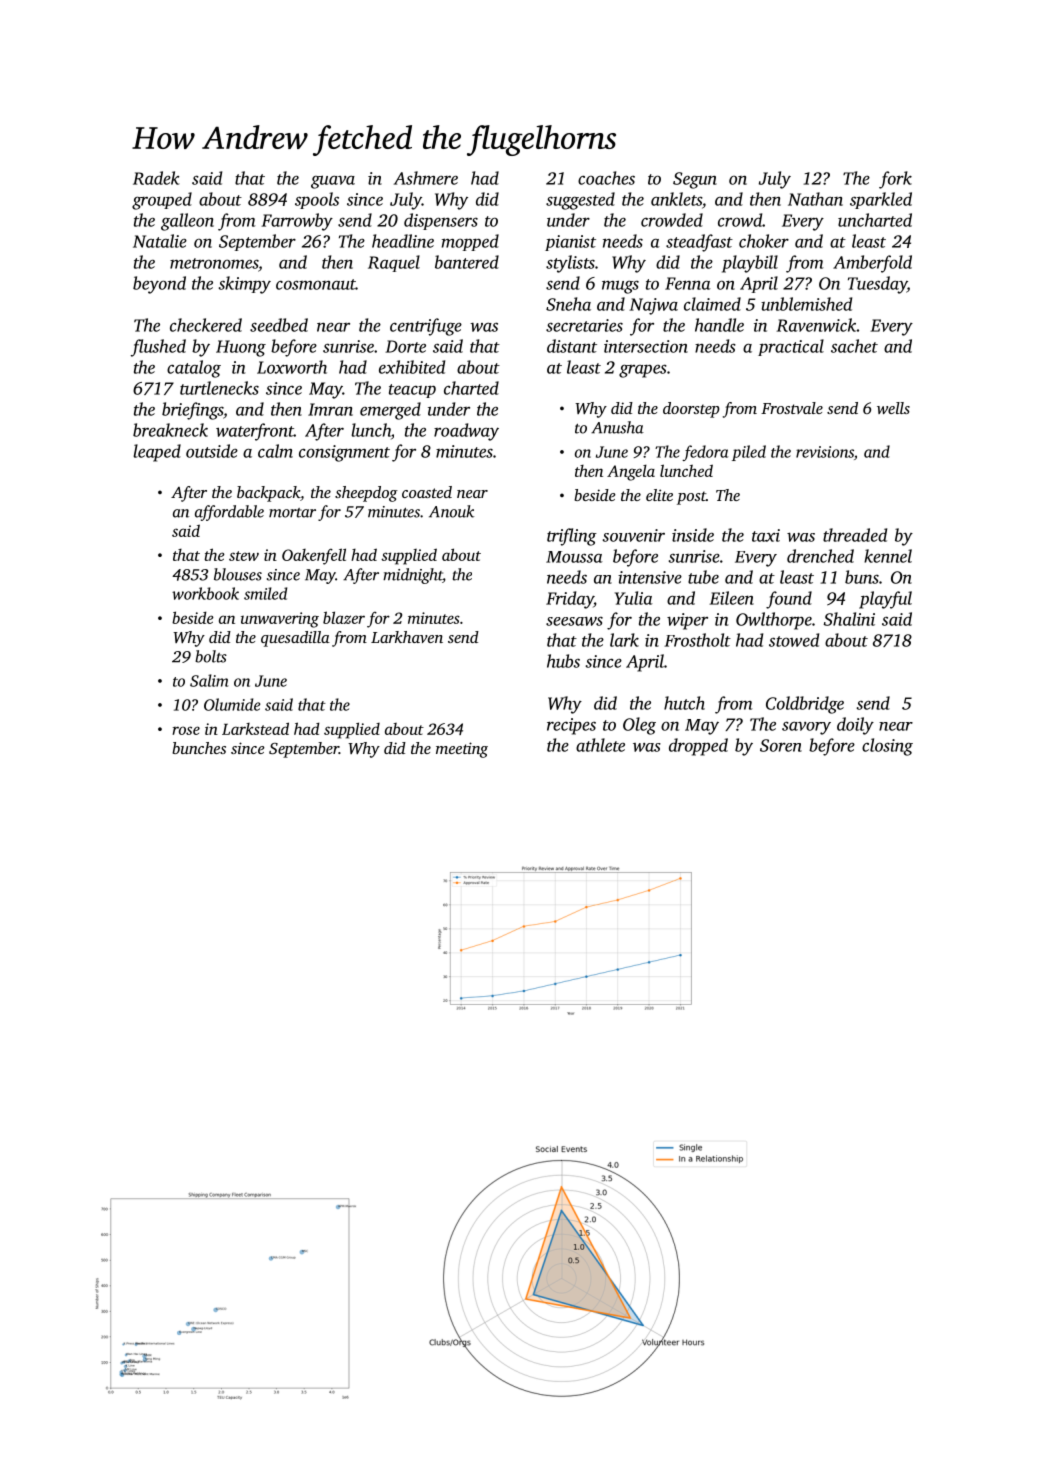  What do you see at coordinates (413, 576) in the screenshot?
I see `midnight` at bounding box center [413, 576].
